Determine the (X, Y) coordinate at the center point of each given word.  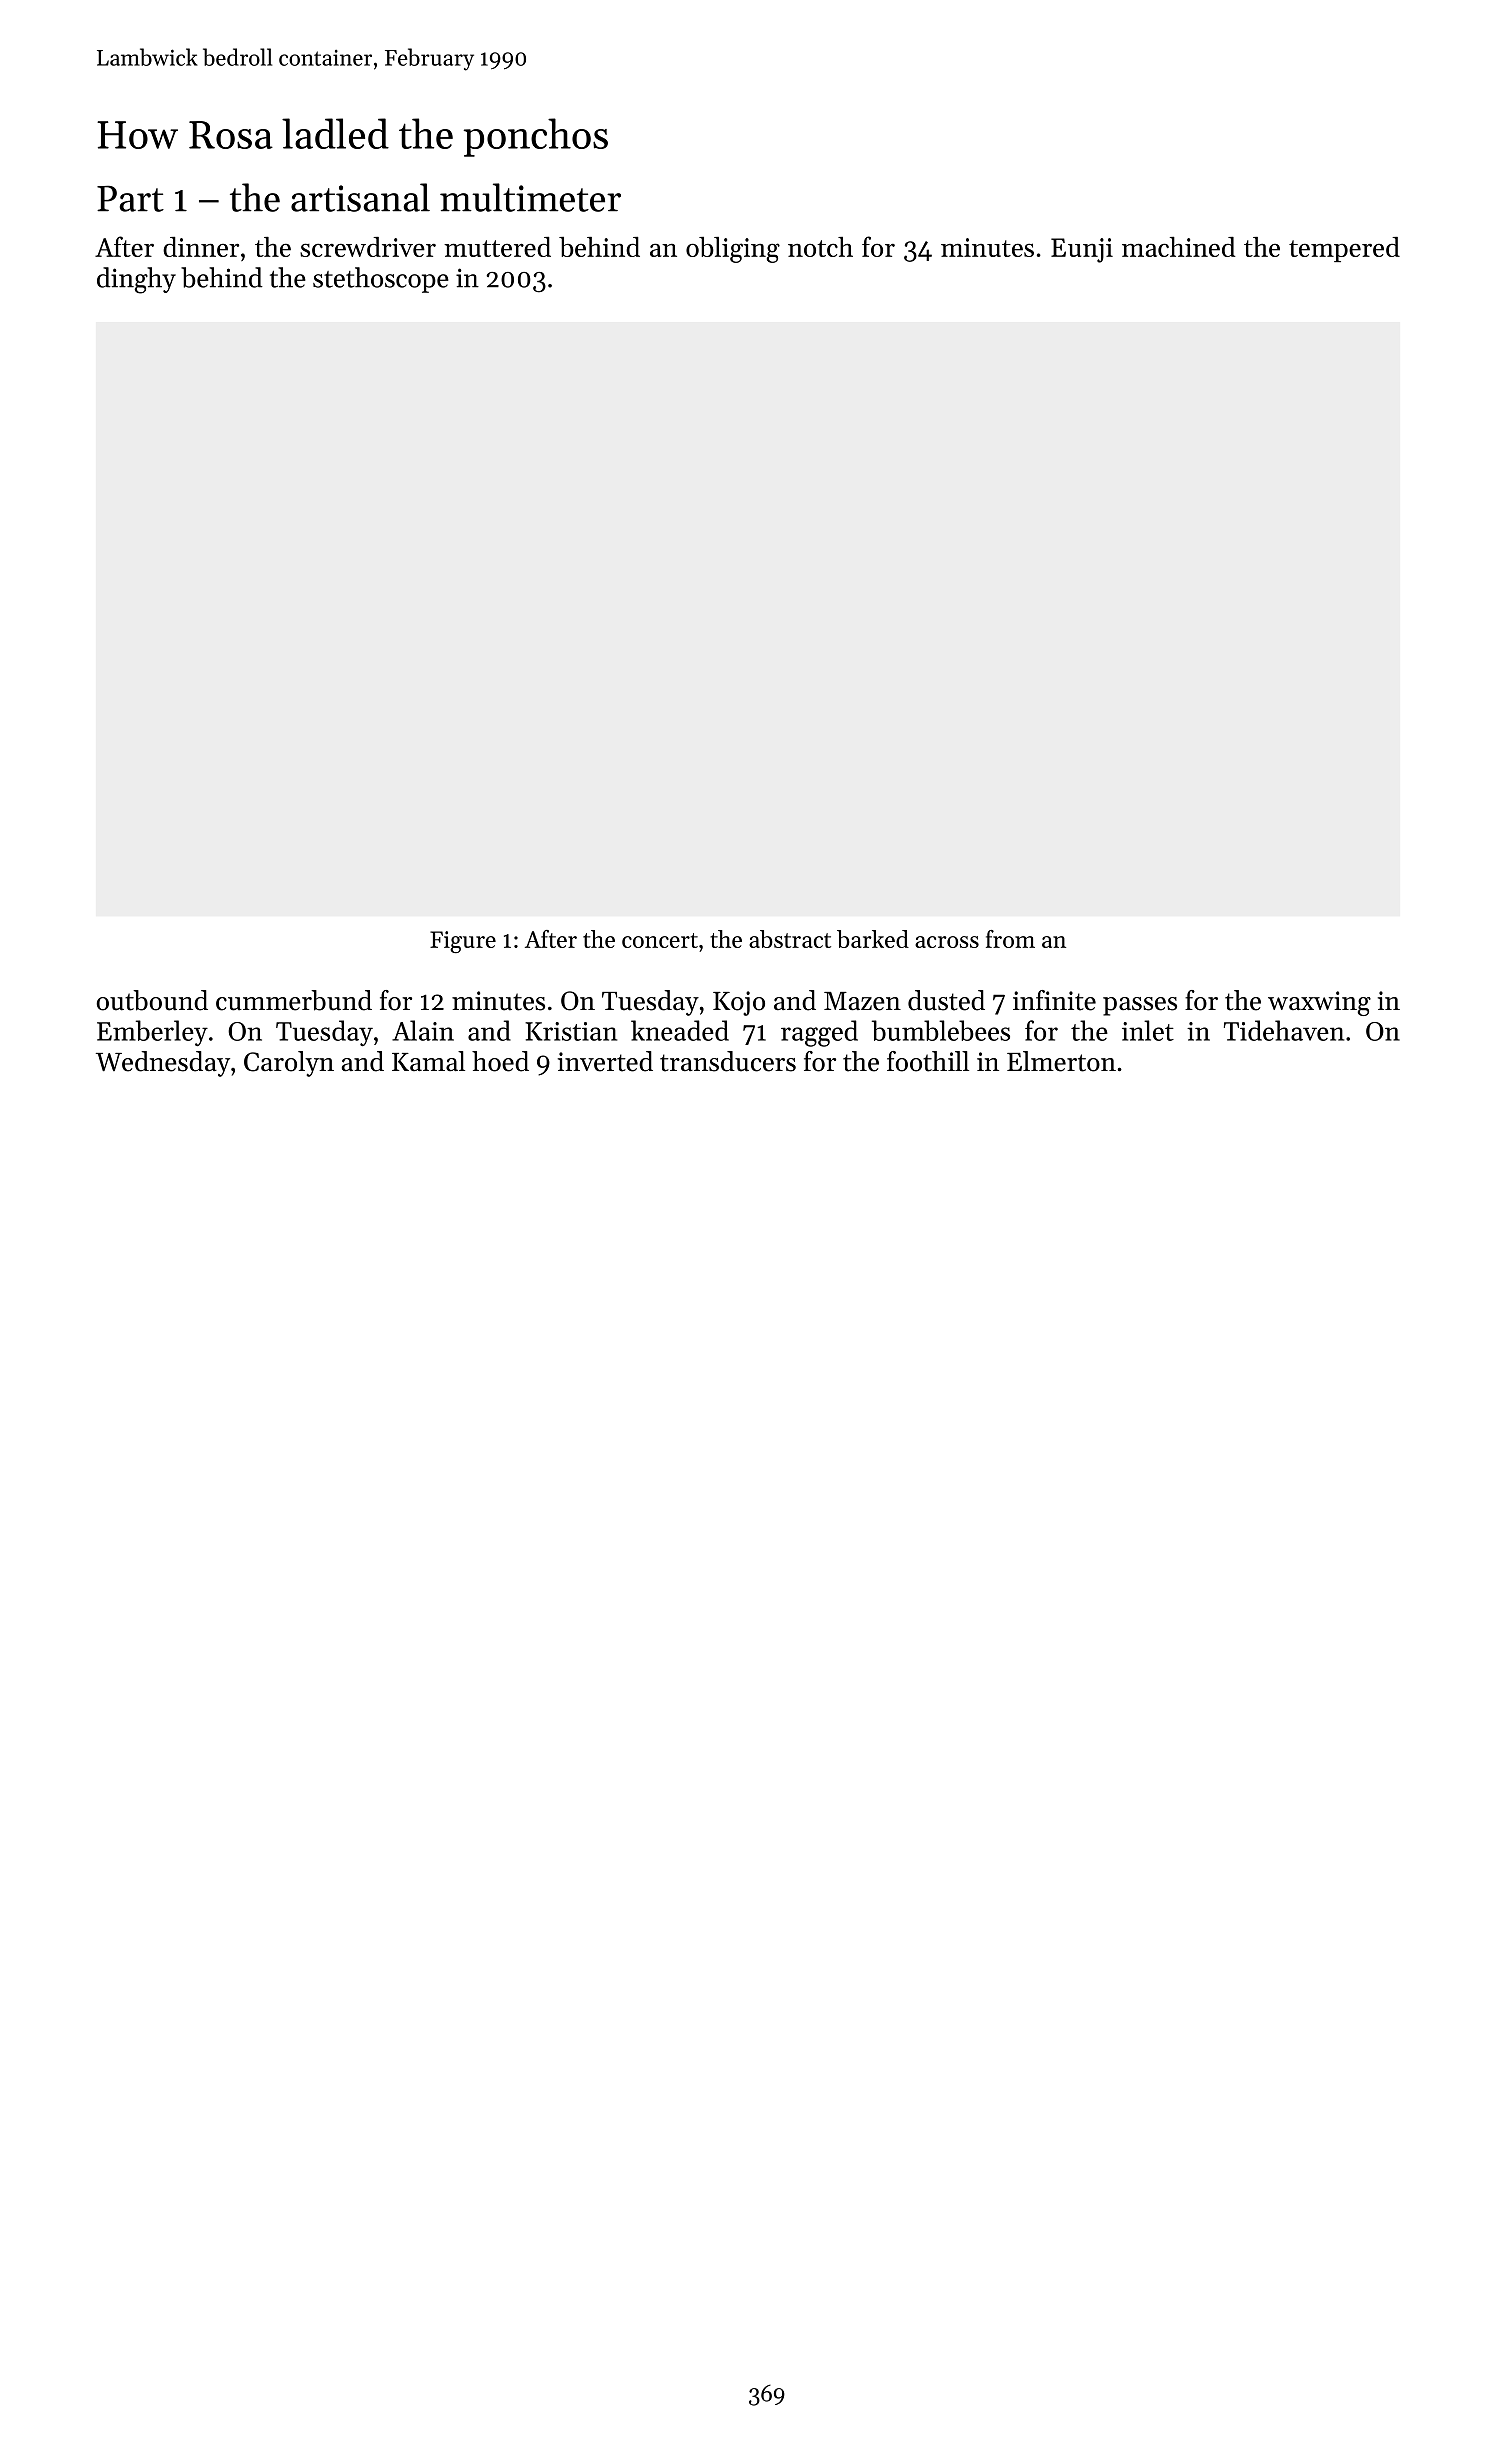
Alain (423, 1030)
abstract (790, 939)
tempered (1344, 249)
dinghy (136, 280)
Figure (463, 942)
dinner (201, 247)
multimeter (530, 197)
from (1010, 939)
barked (873, 939)
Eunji (1082, 250)
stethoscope (381, 280)
